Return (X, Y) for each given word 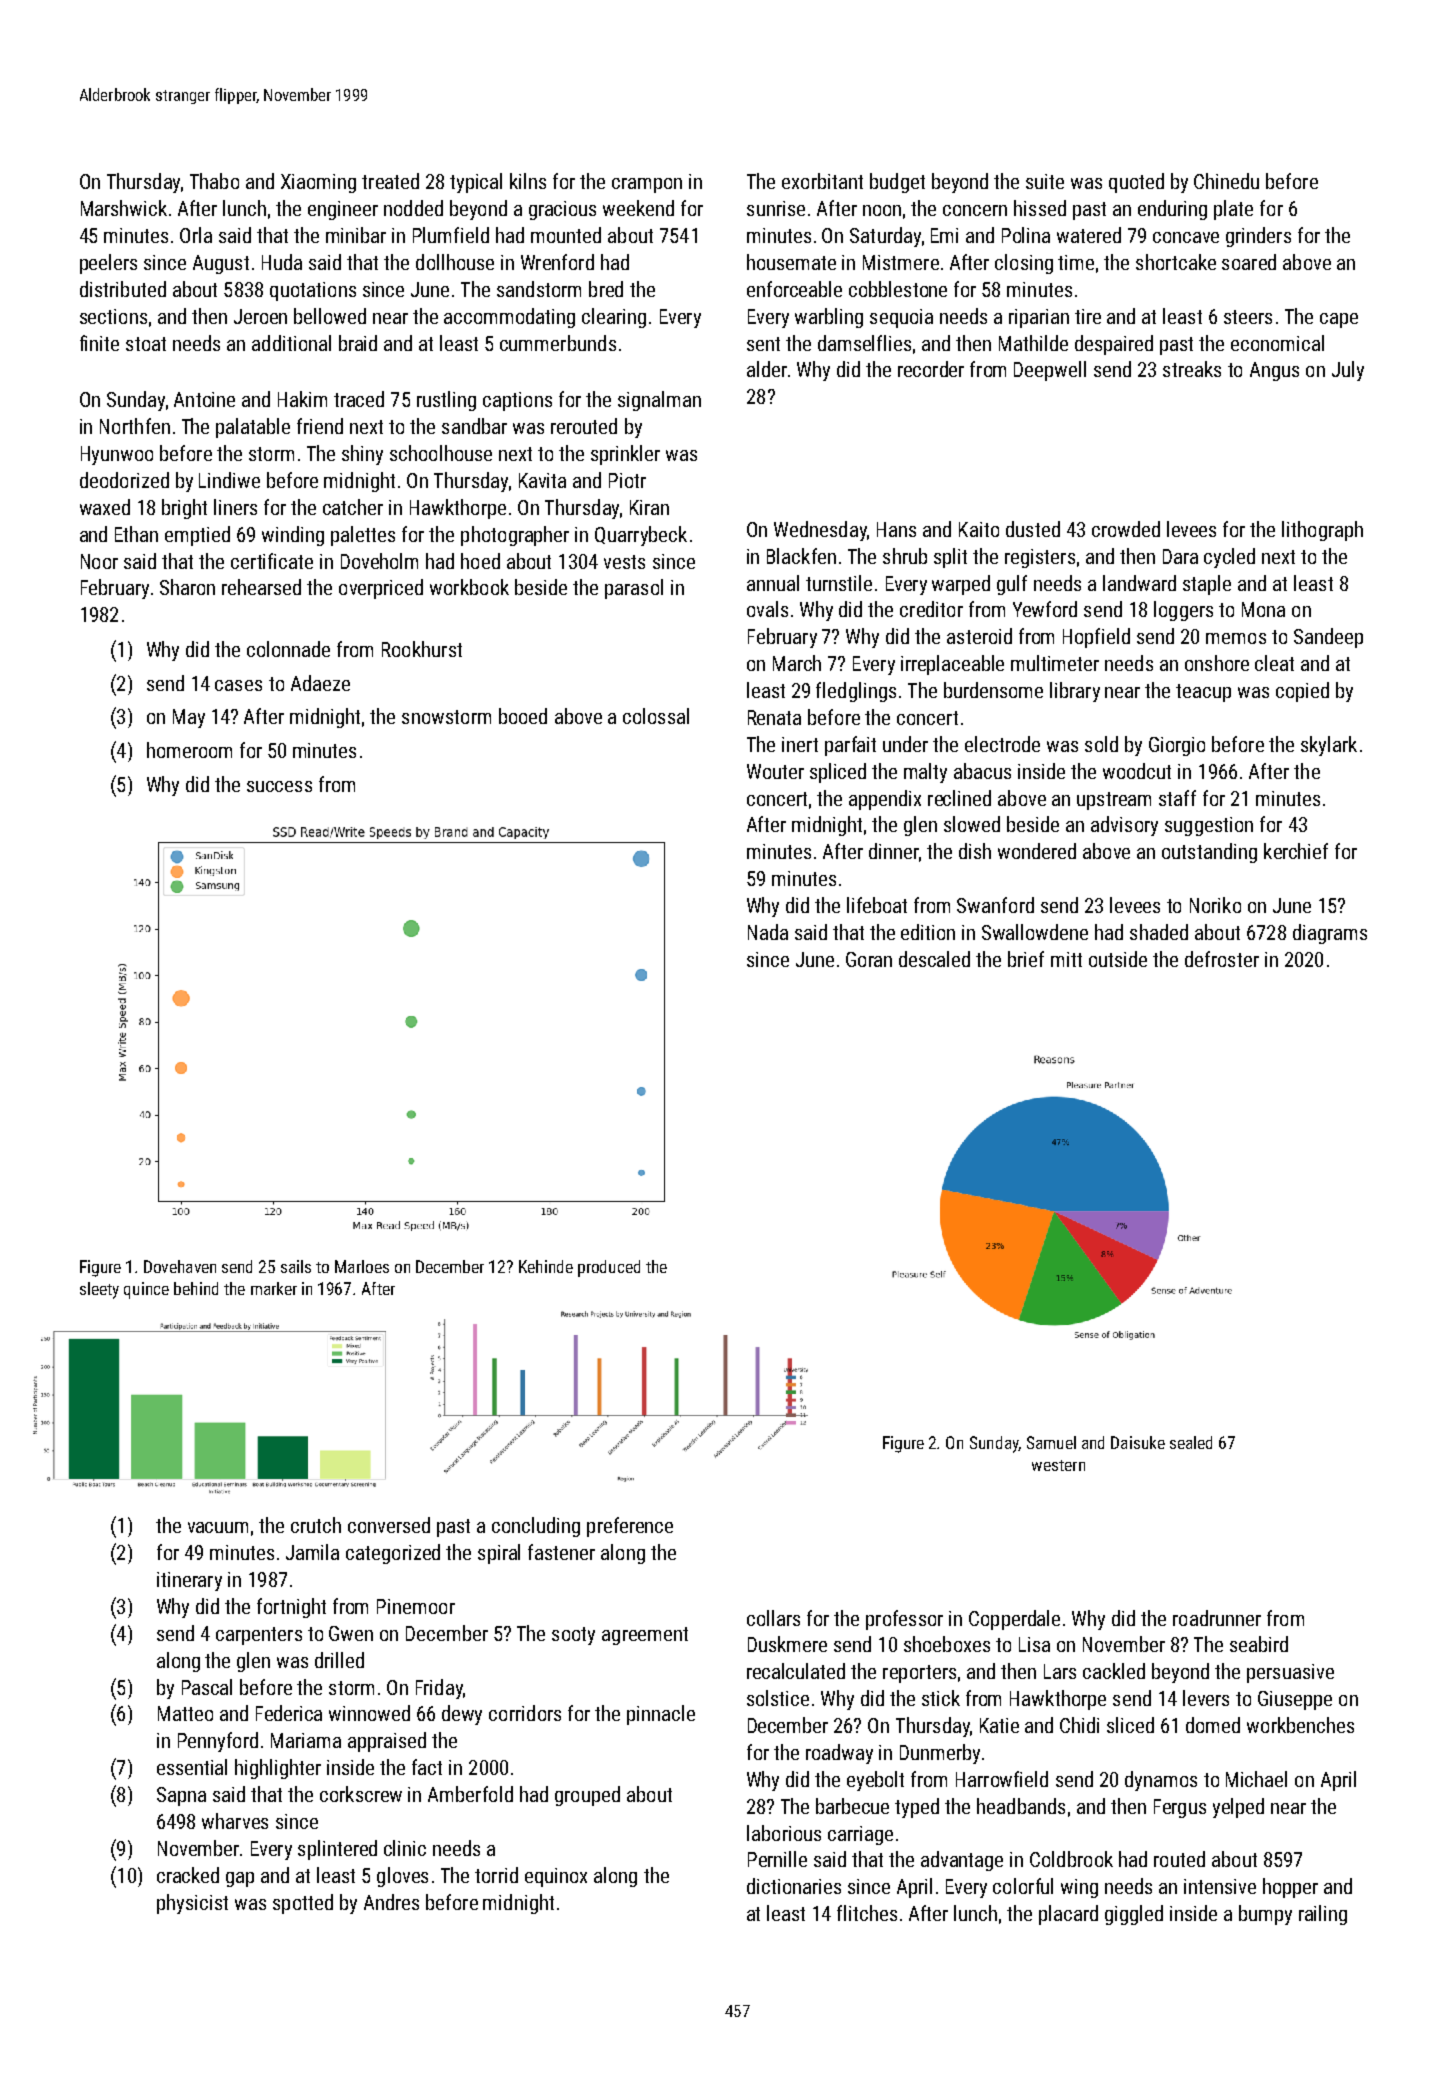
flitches (867, 1913)
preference (630, 1527)
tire (1088, 316)
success (279, 786)
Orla (196, 235)
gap (240, 1879)
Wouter (775, 771)
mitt (1066, 959)
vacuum (218, 1527)
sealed (1191, 1442)
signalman (659, 401)
